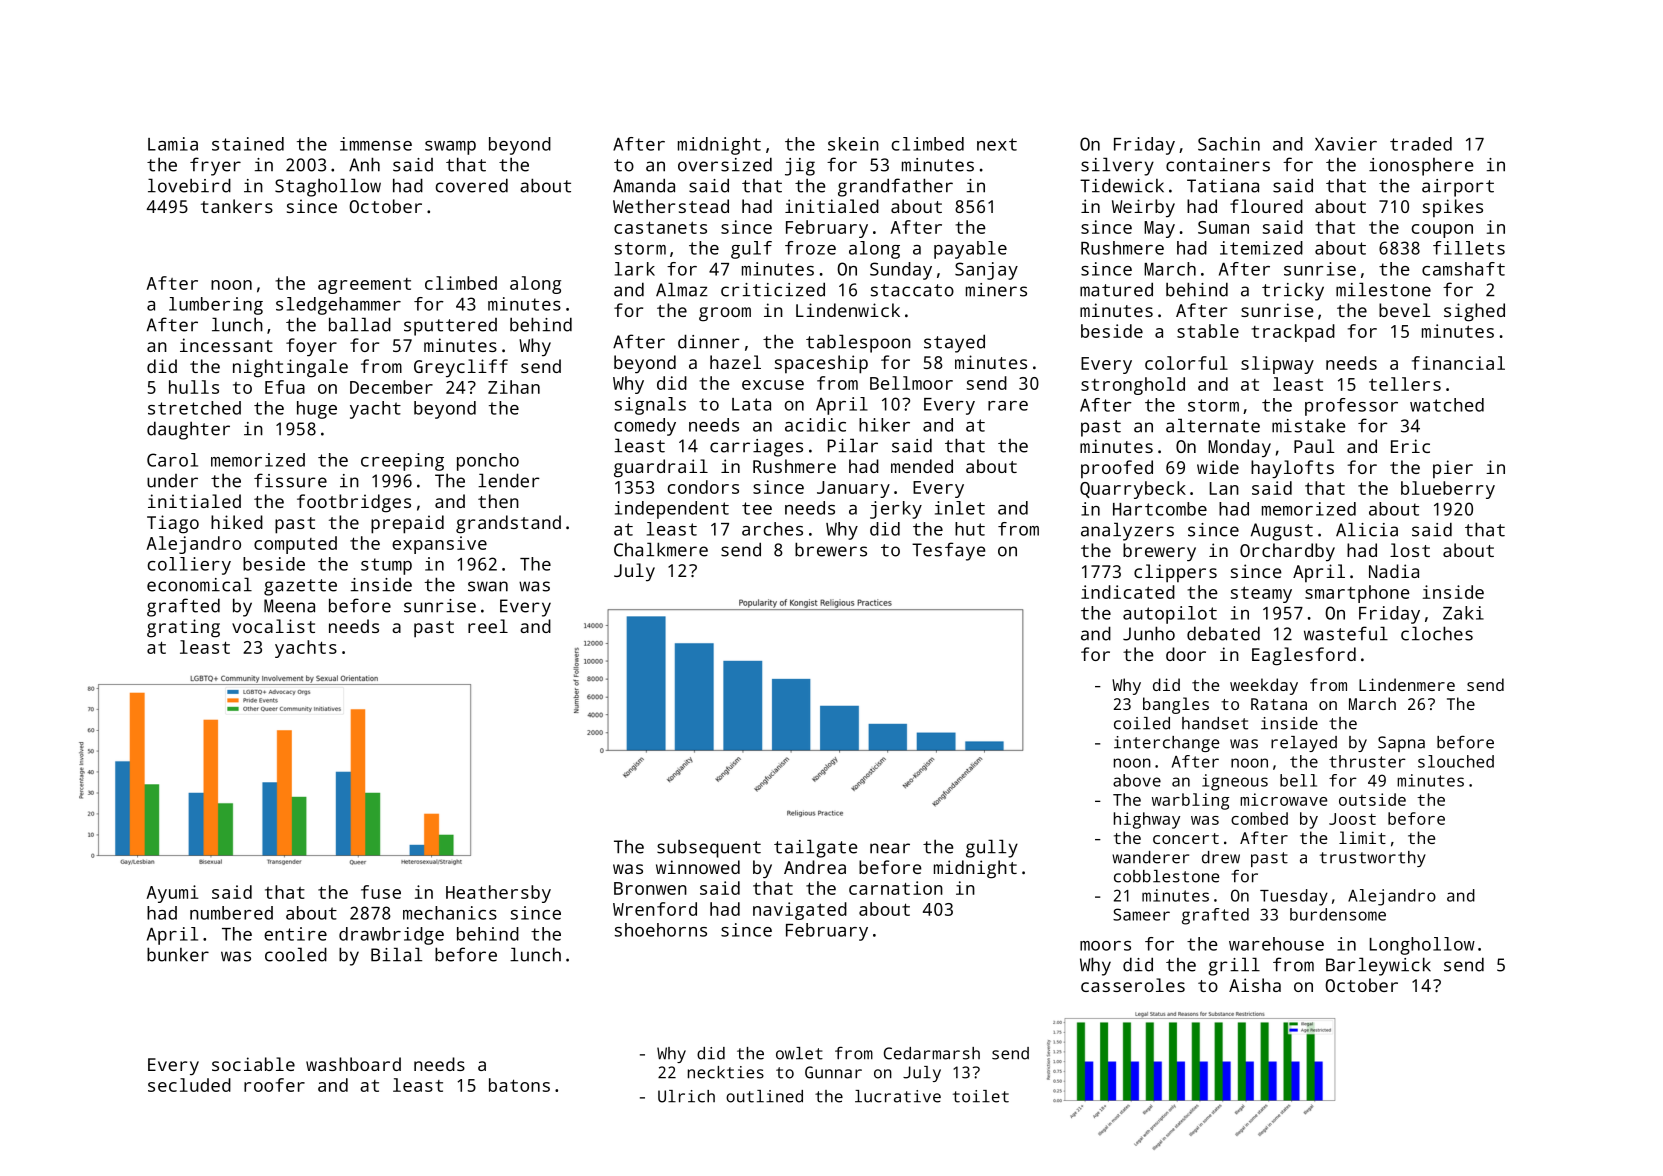  I want to click on steamy, so click(1261, 594).
